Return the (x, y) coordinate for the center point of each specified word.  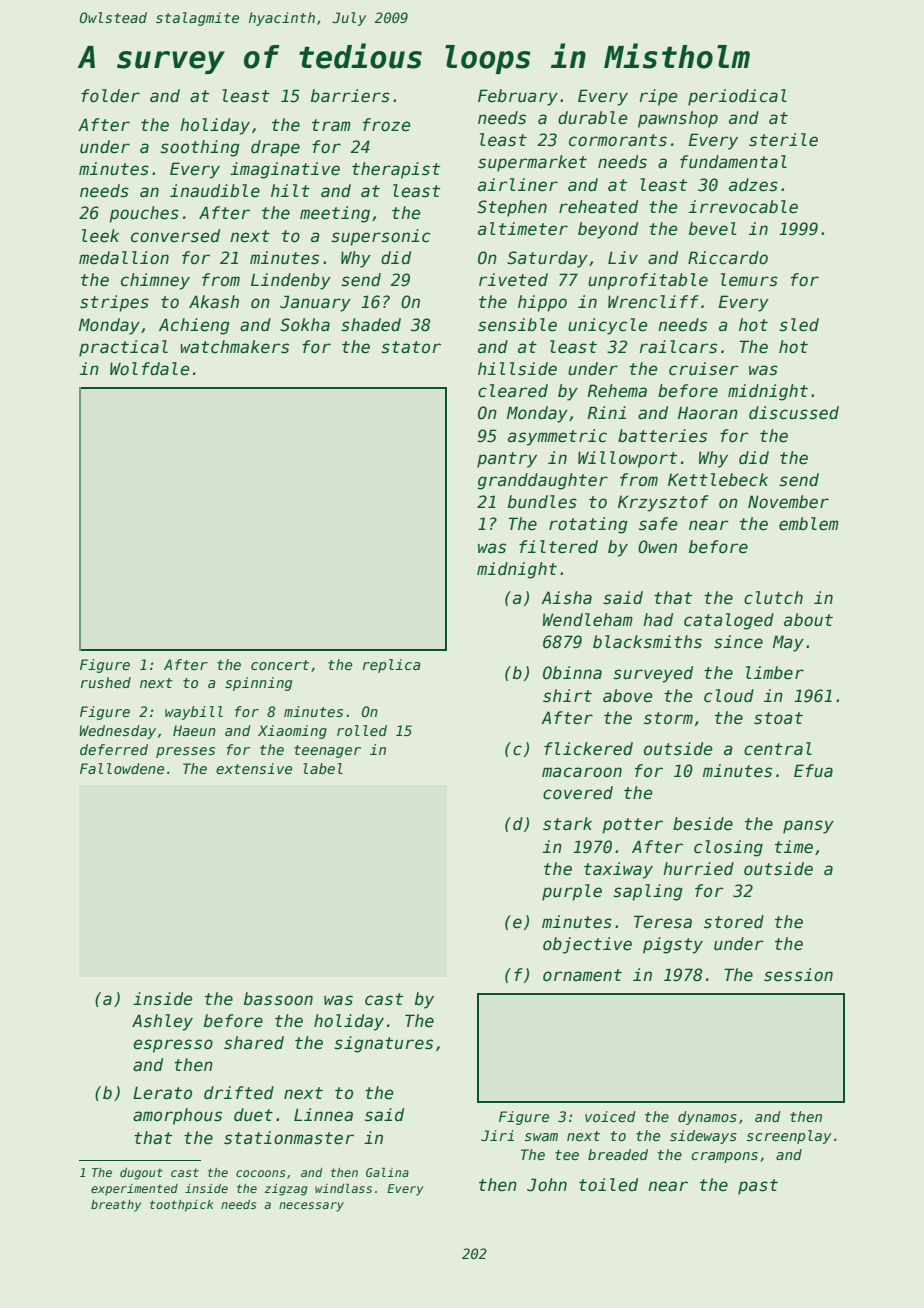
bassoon (278, 999)
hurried (698, 869)
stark (567, 824)
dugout (141, 1174)
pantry (507, 460)
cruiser (704, 369)
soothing (200, 148)
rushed (106, 682)
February (518, 97)
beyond (608, 230)
